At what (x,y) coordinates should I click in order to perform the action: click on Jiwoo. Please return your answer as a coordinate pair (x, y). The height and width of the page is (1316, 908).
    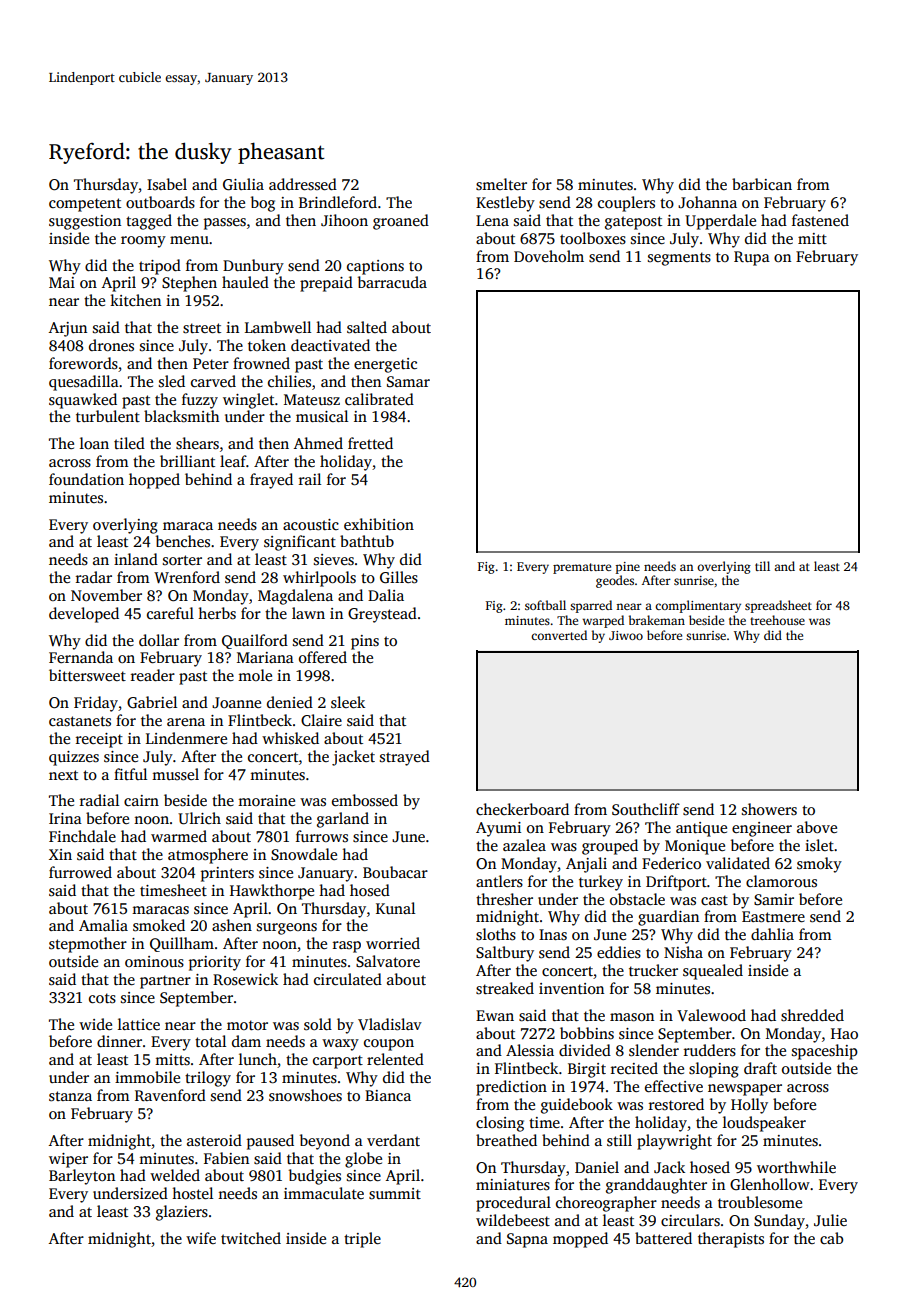
    Looking at the image, I should click on (626, 635).
